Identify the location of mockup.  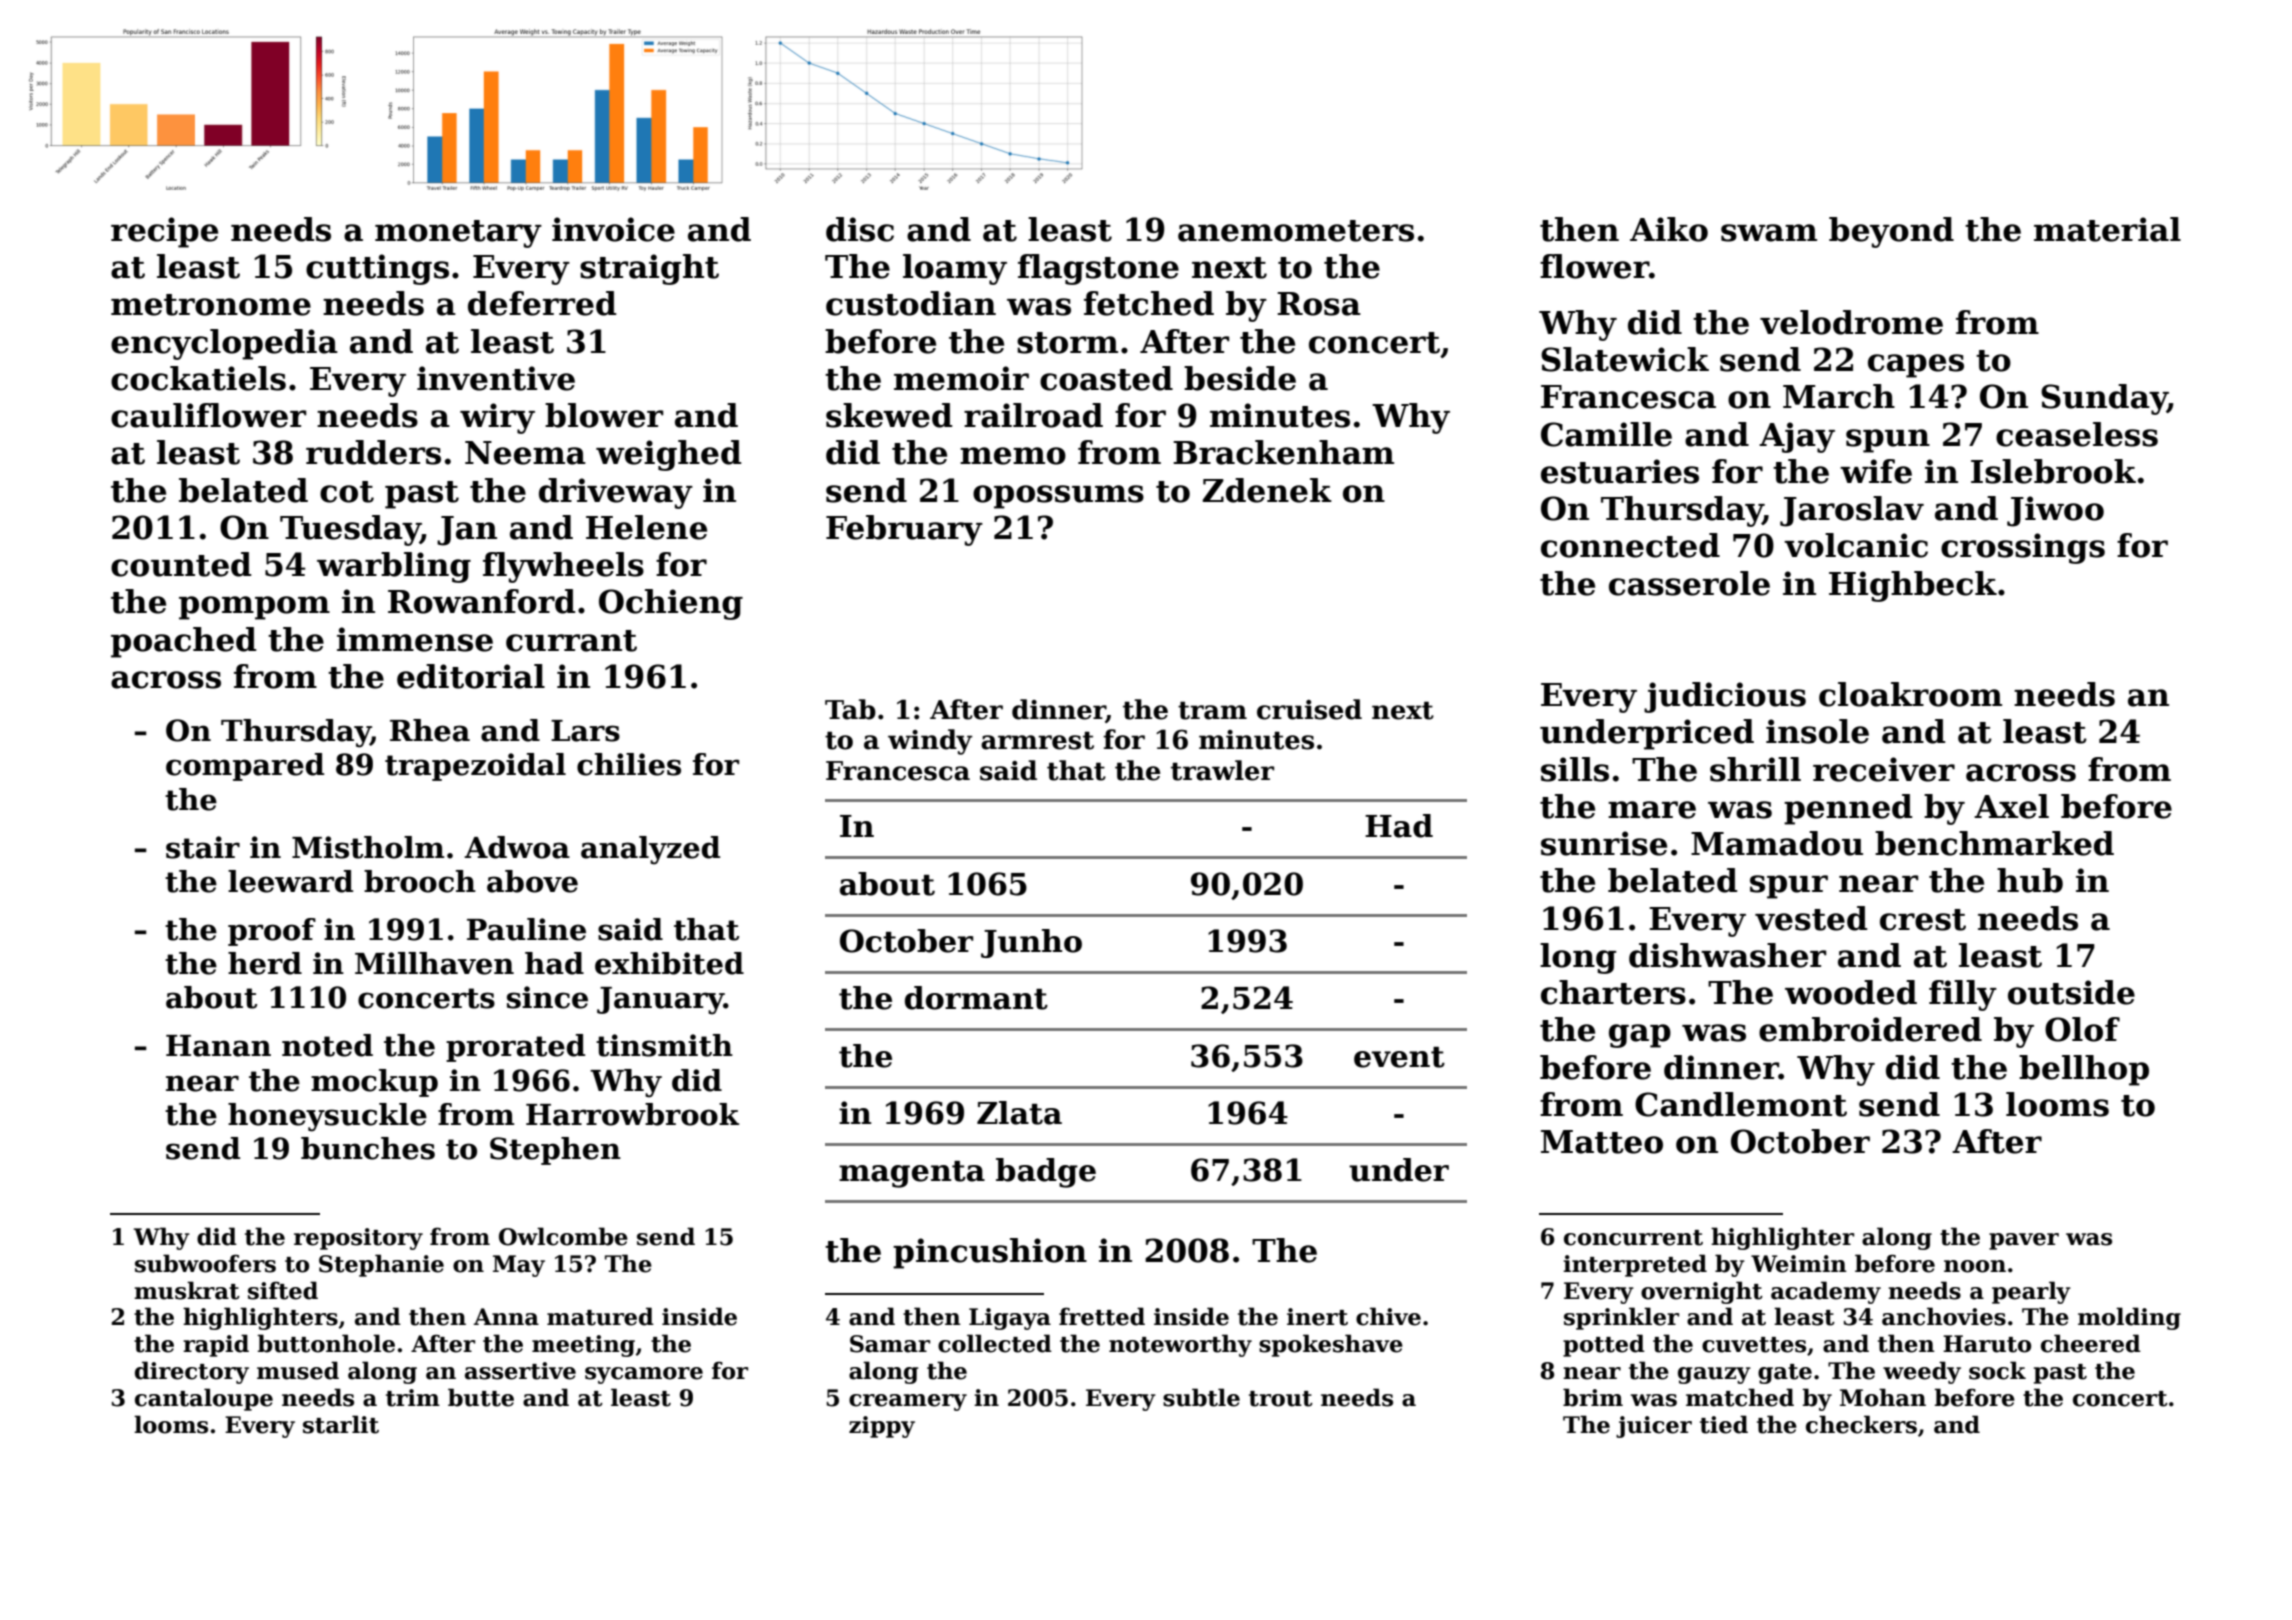
(374, 1083).
